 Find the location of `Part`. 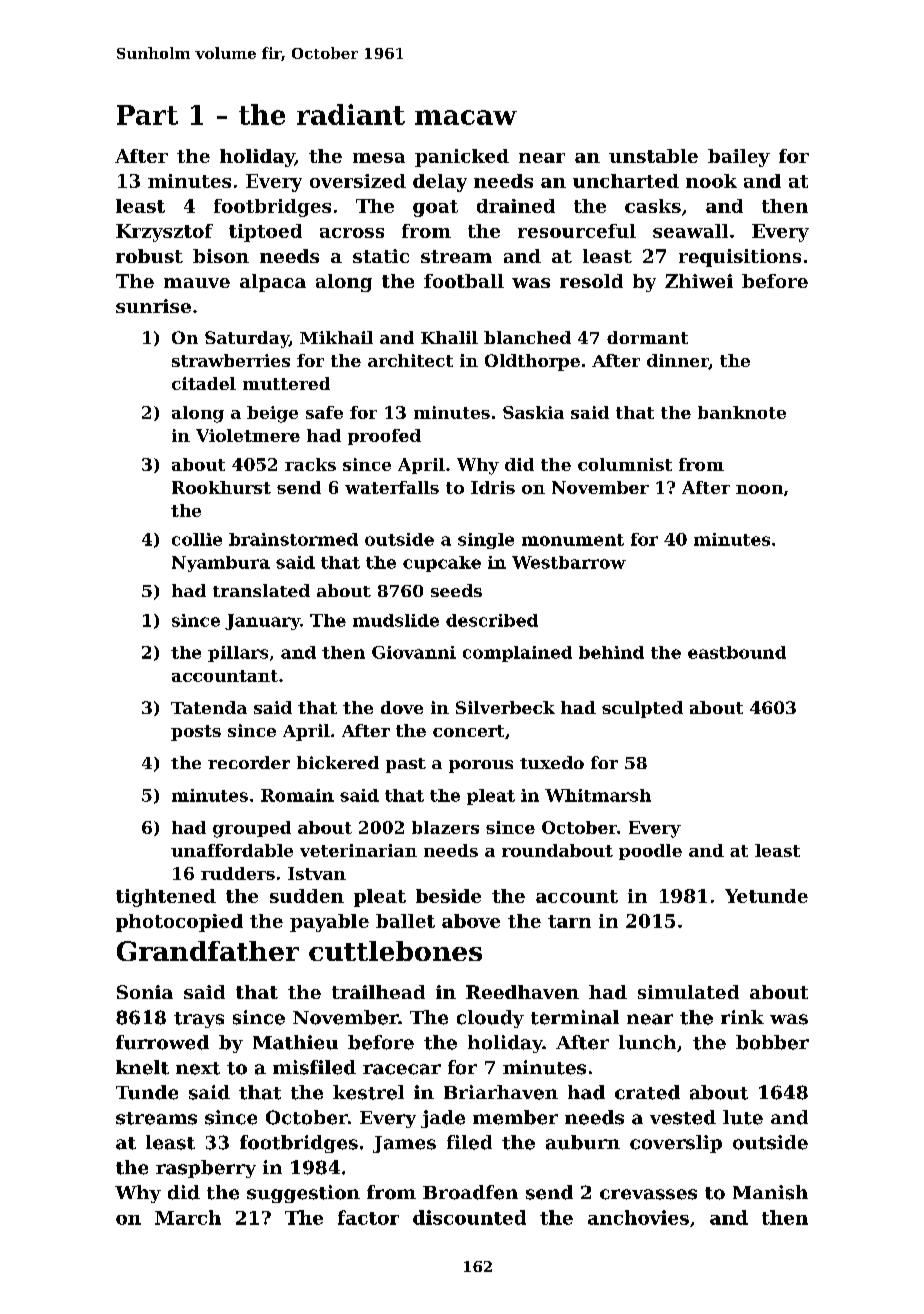

Part is located at coordinates (147, 115).
